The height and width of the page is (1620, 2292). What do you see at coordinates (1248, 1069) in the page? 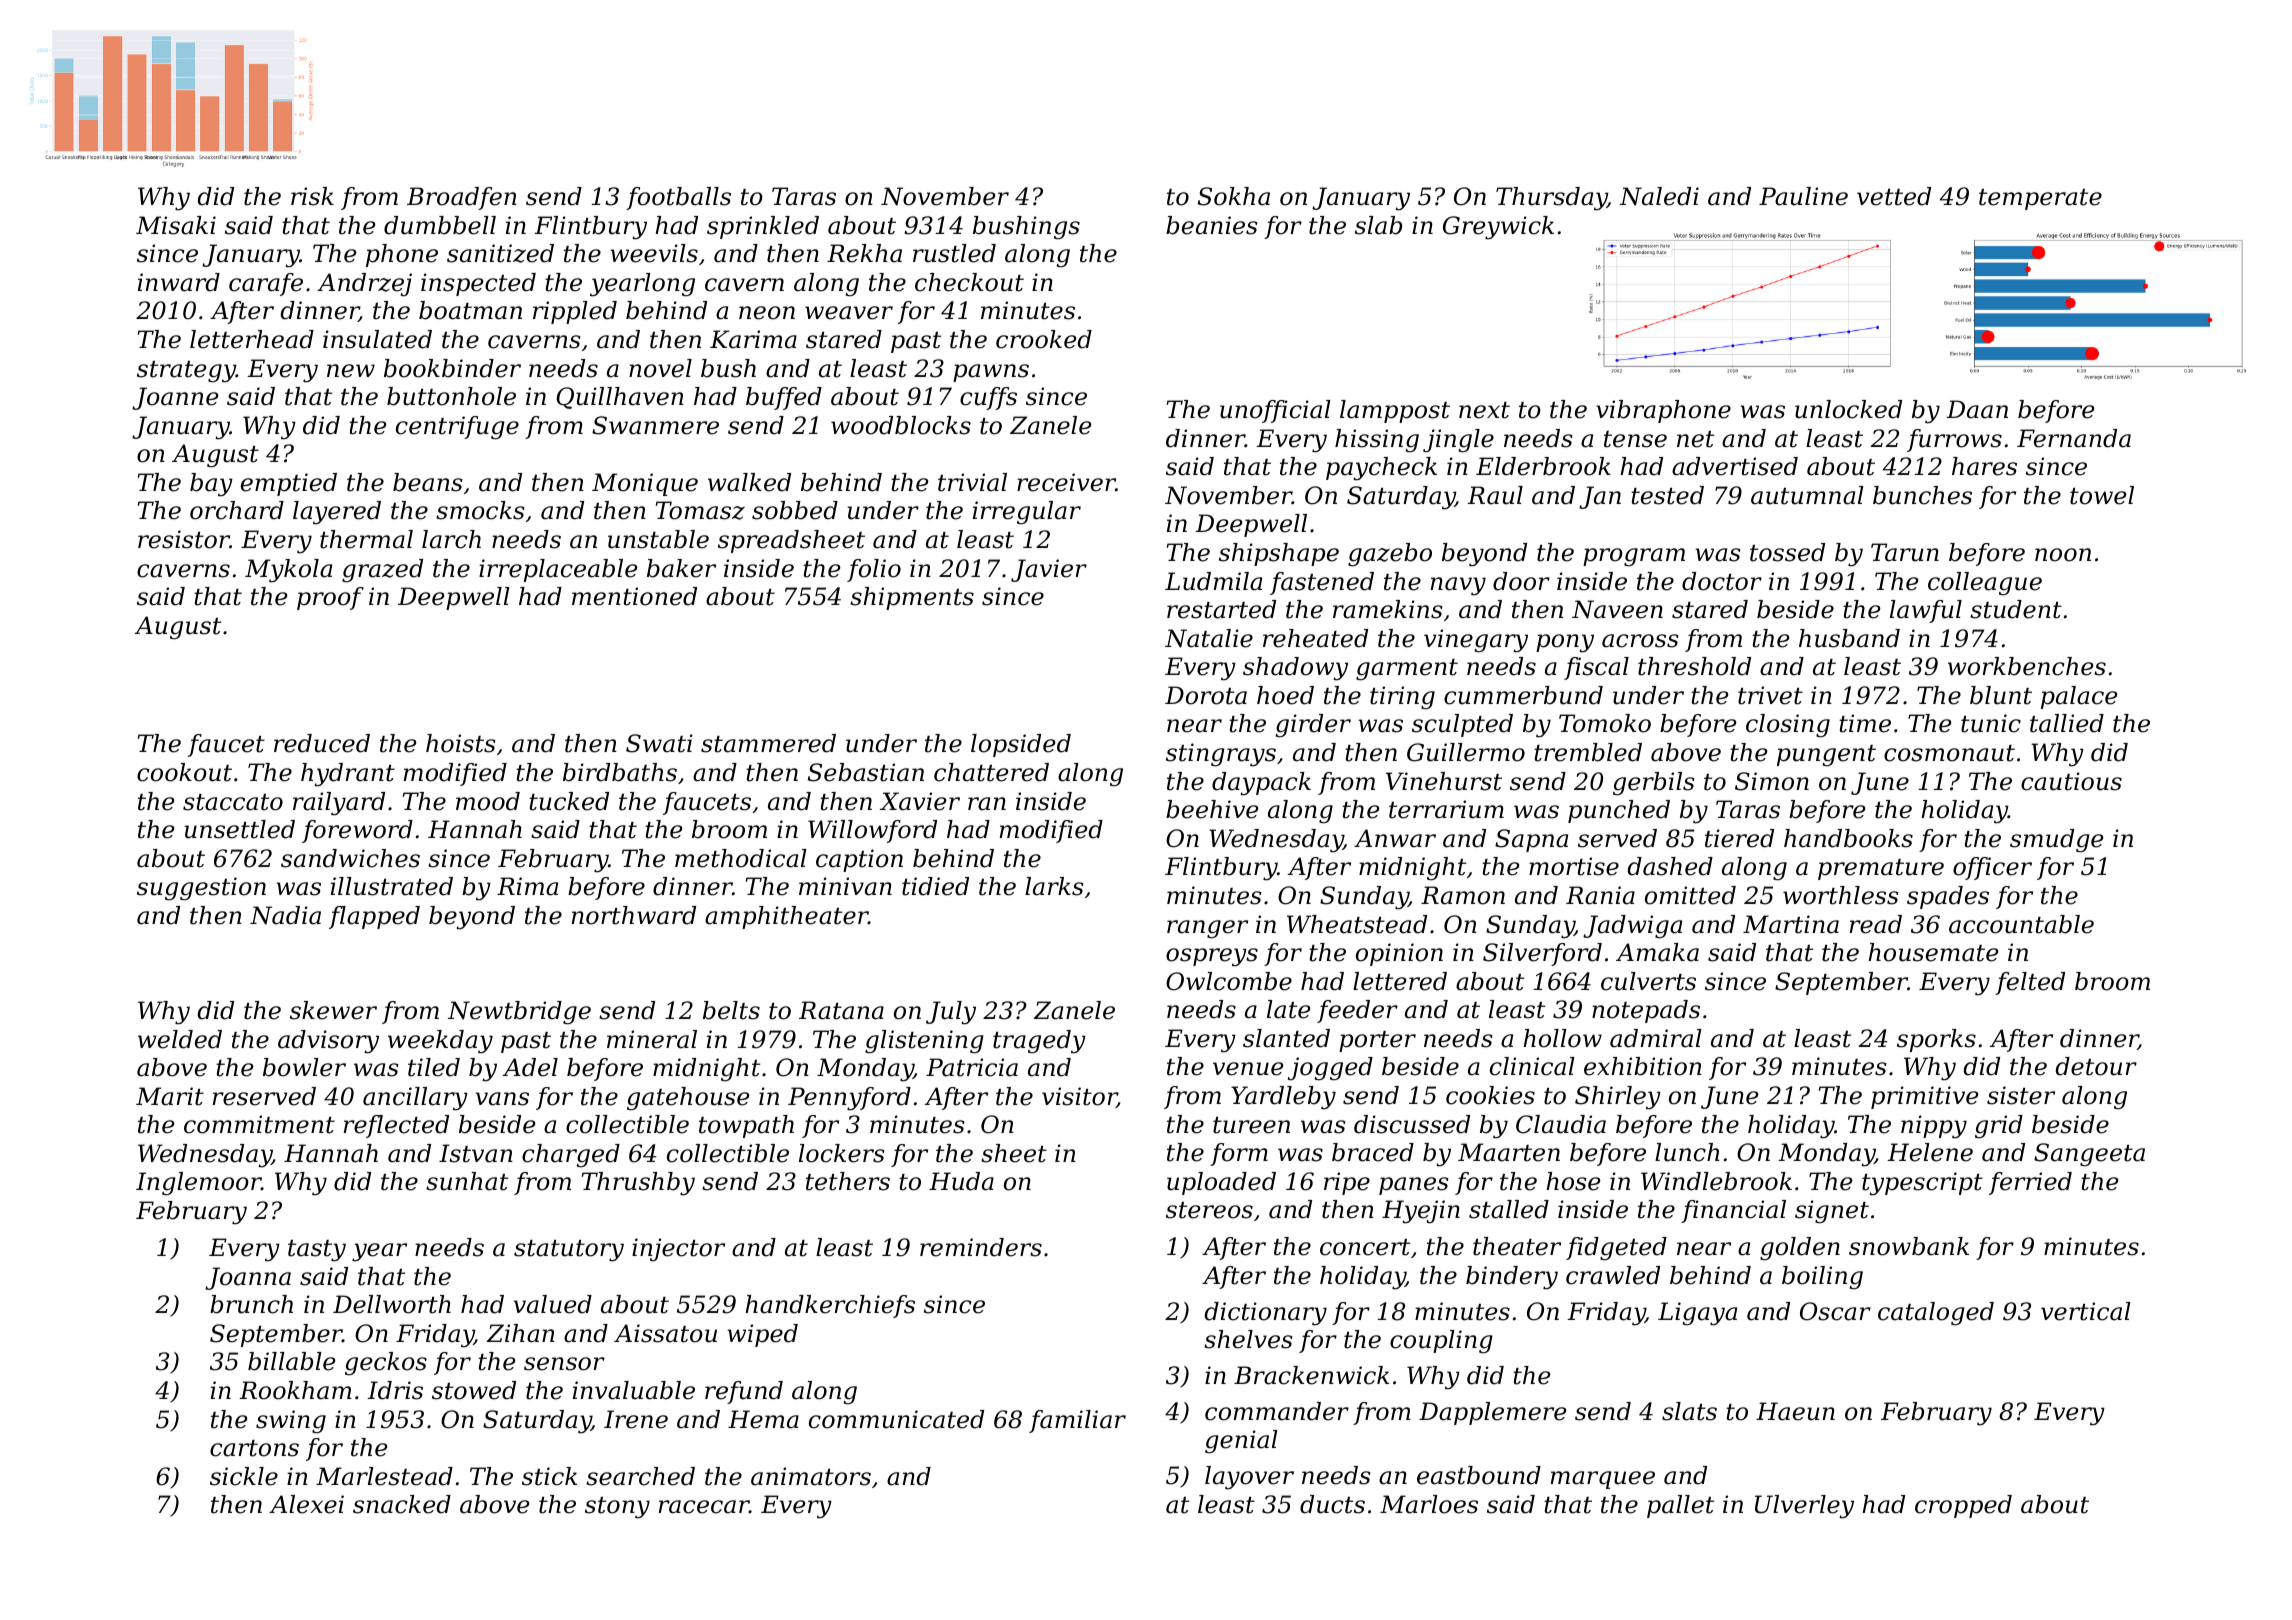
I see `venue` at bounding box center [1248, 1069].
